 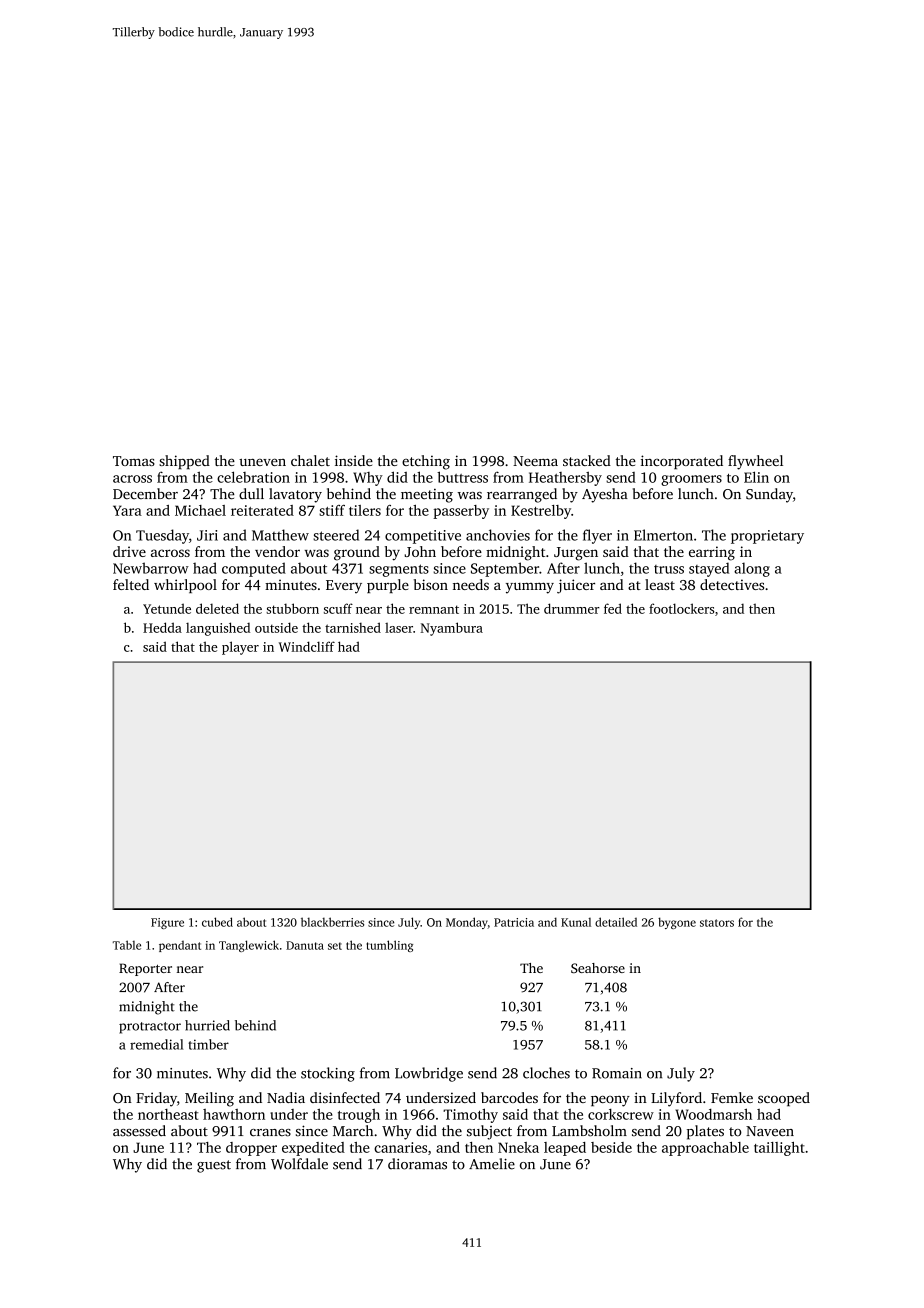 I want to click on Friday, so click(x=156, y=1099).
